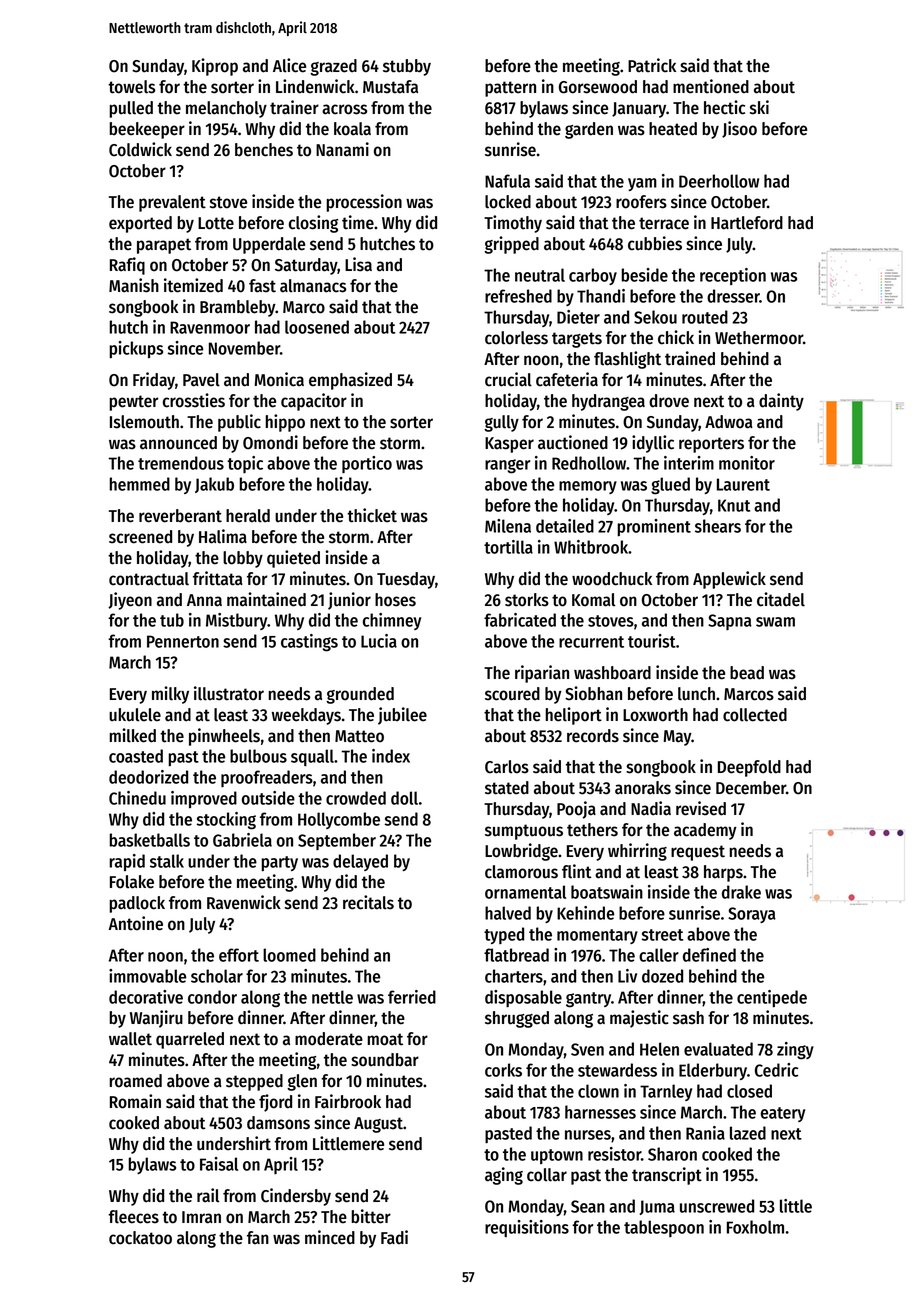 This page has width=924, height=1314. Describe the element at coordinates (149, 579) in the page. I see `contractual` at that location.
